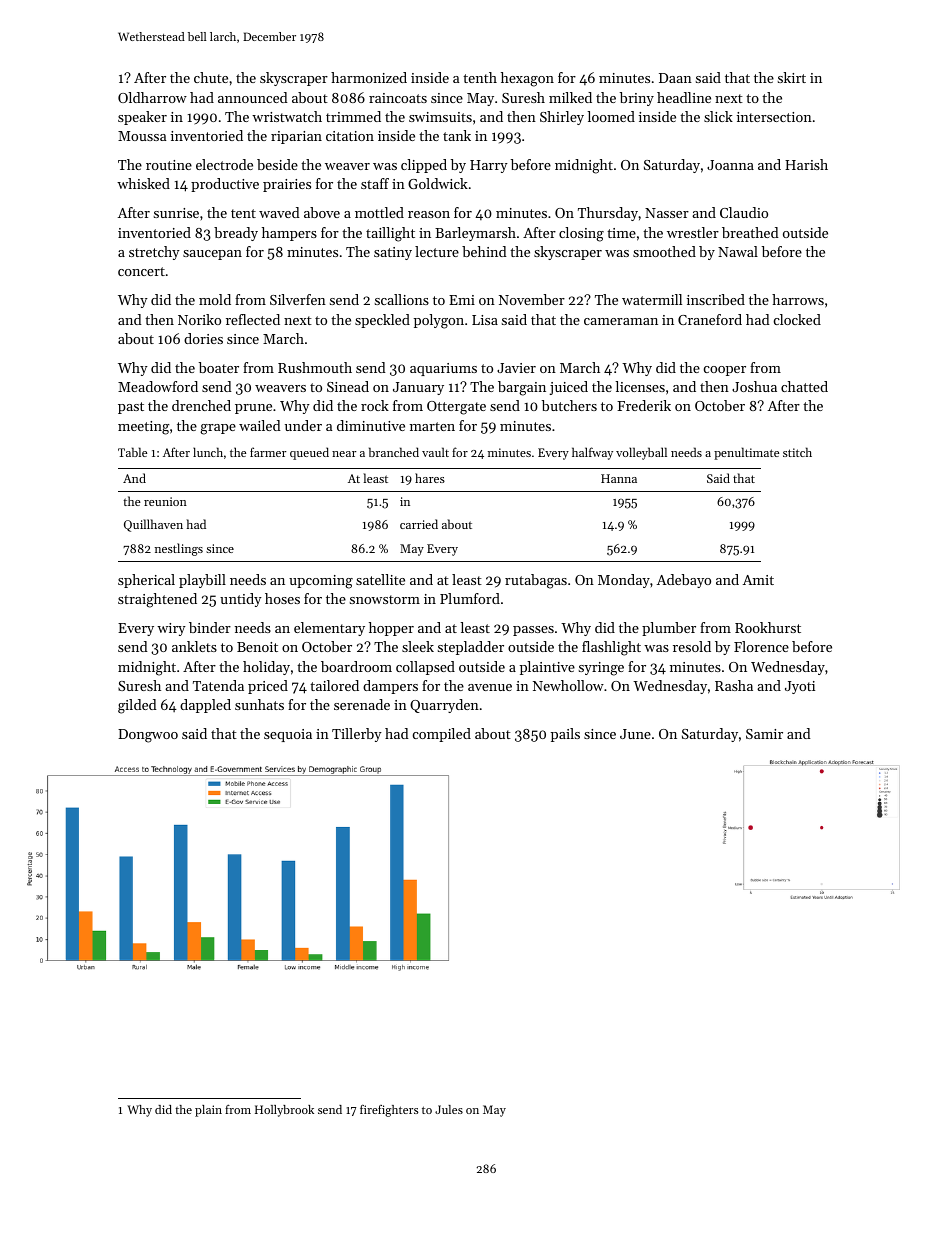  What do you see at coordinates (369, 77) in the page?
I see `harmonized` at bounding box center [369, 77].
